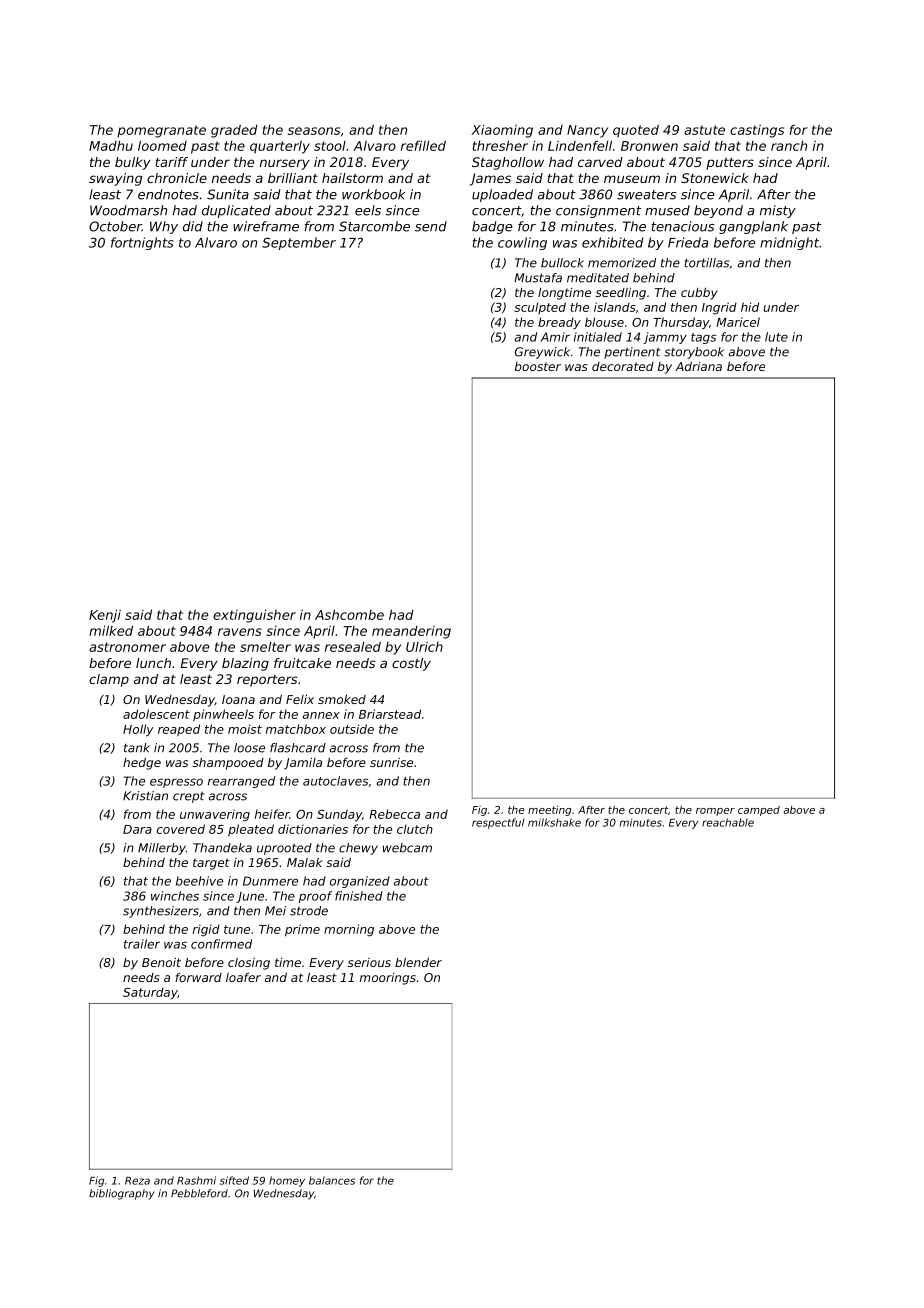  I want to click on homey, so click(287, 1181).
